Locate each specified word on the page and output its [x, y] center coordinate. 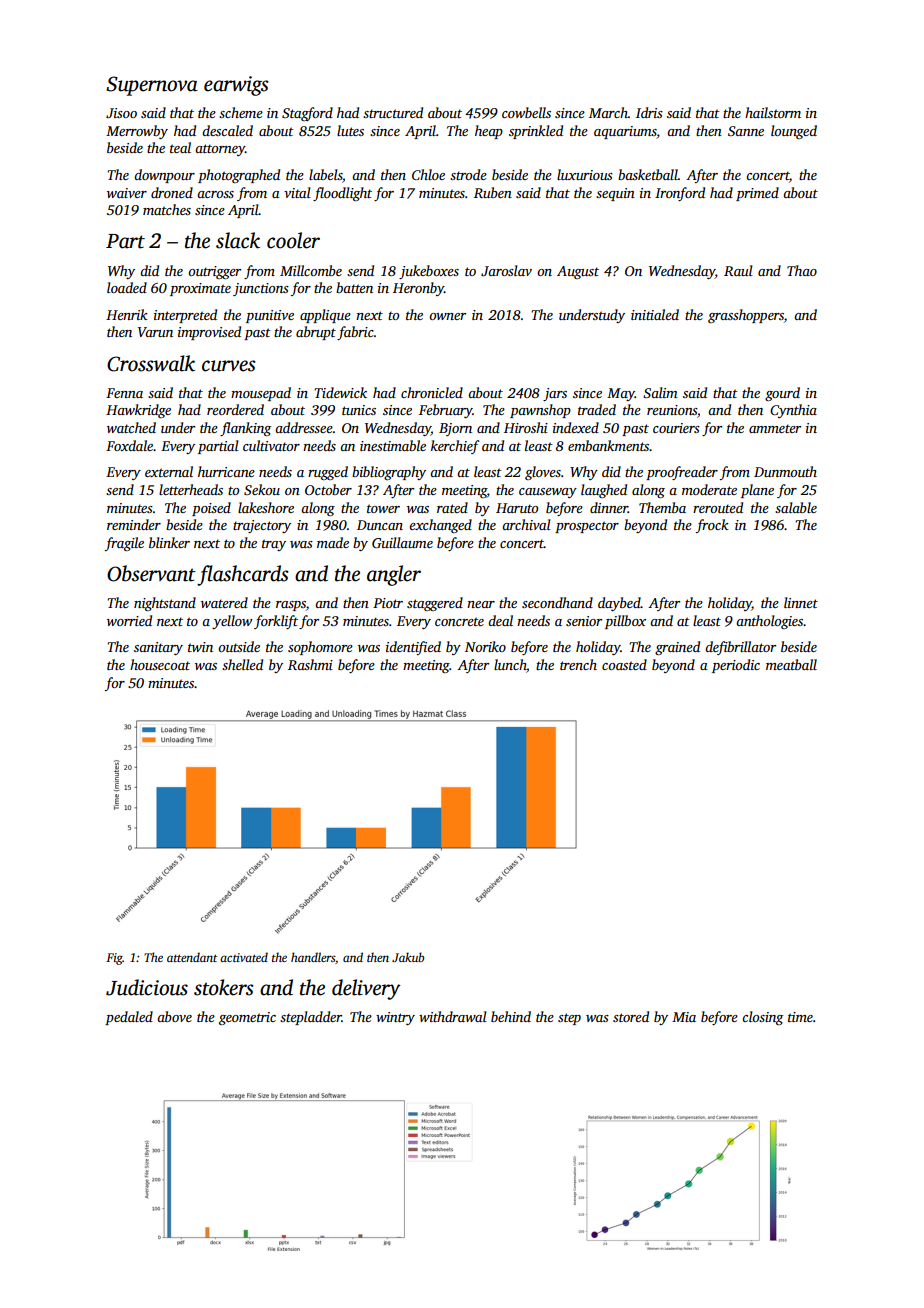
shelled [242, 664]
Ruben [493, 192]
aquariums [625, 132]
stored [631, 1016]
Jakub [408, 957]
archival [526, 524]
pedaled [129, 1018]
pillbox [625, 622]
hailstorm [773, 112]
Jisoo [121, 113]
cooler [293, 240]
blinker [169, 542]
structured [393, 112]
